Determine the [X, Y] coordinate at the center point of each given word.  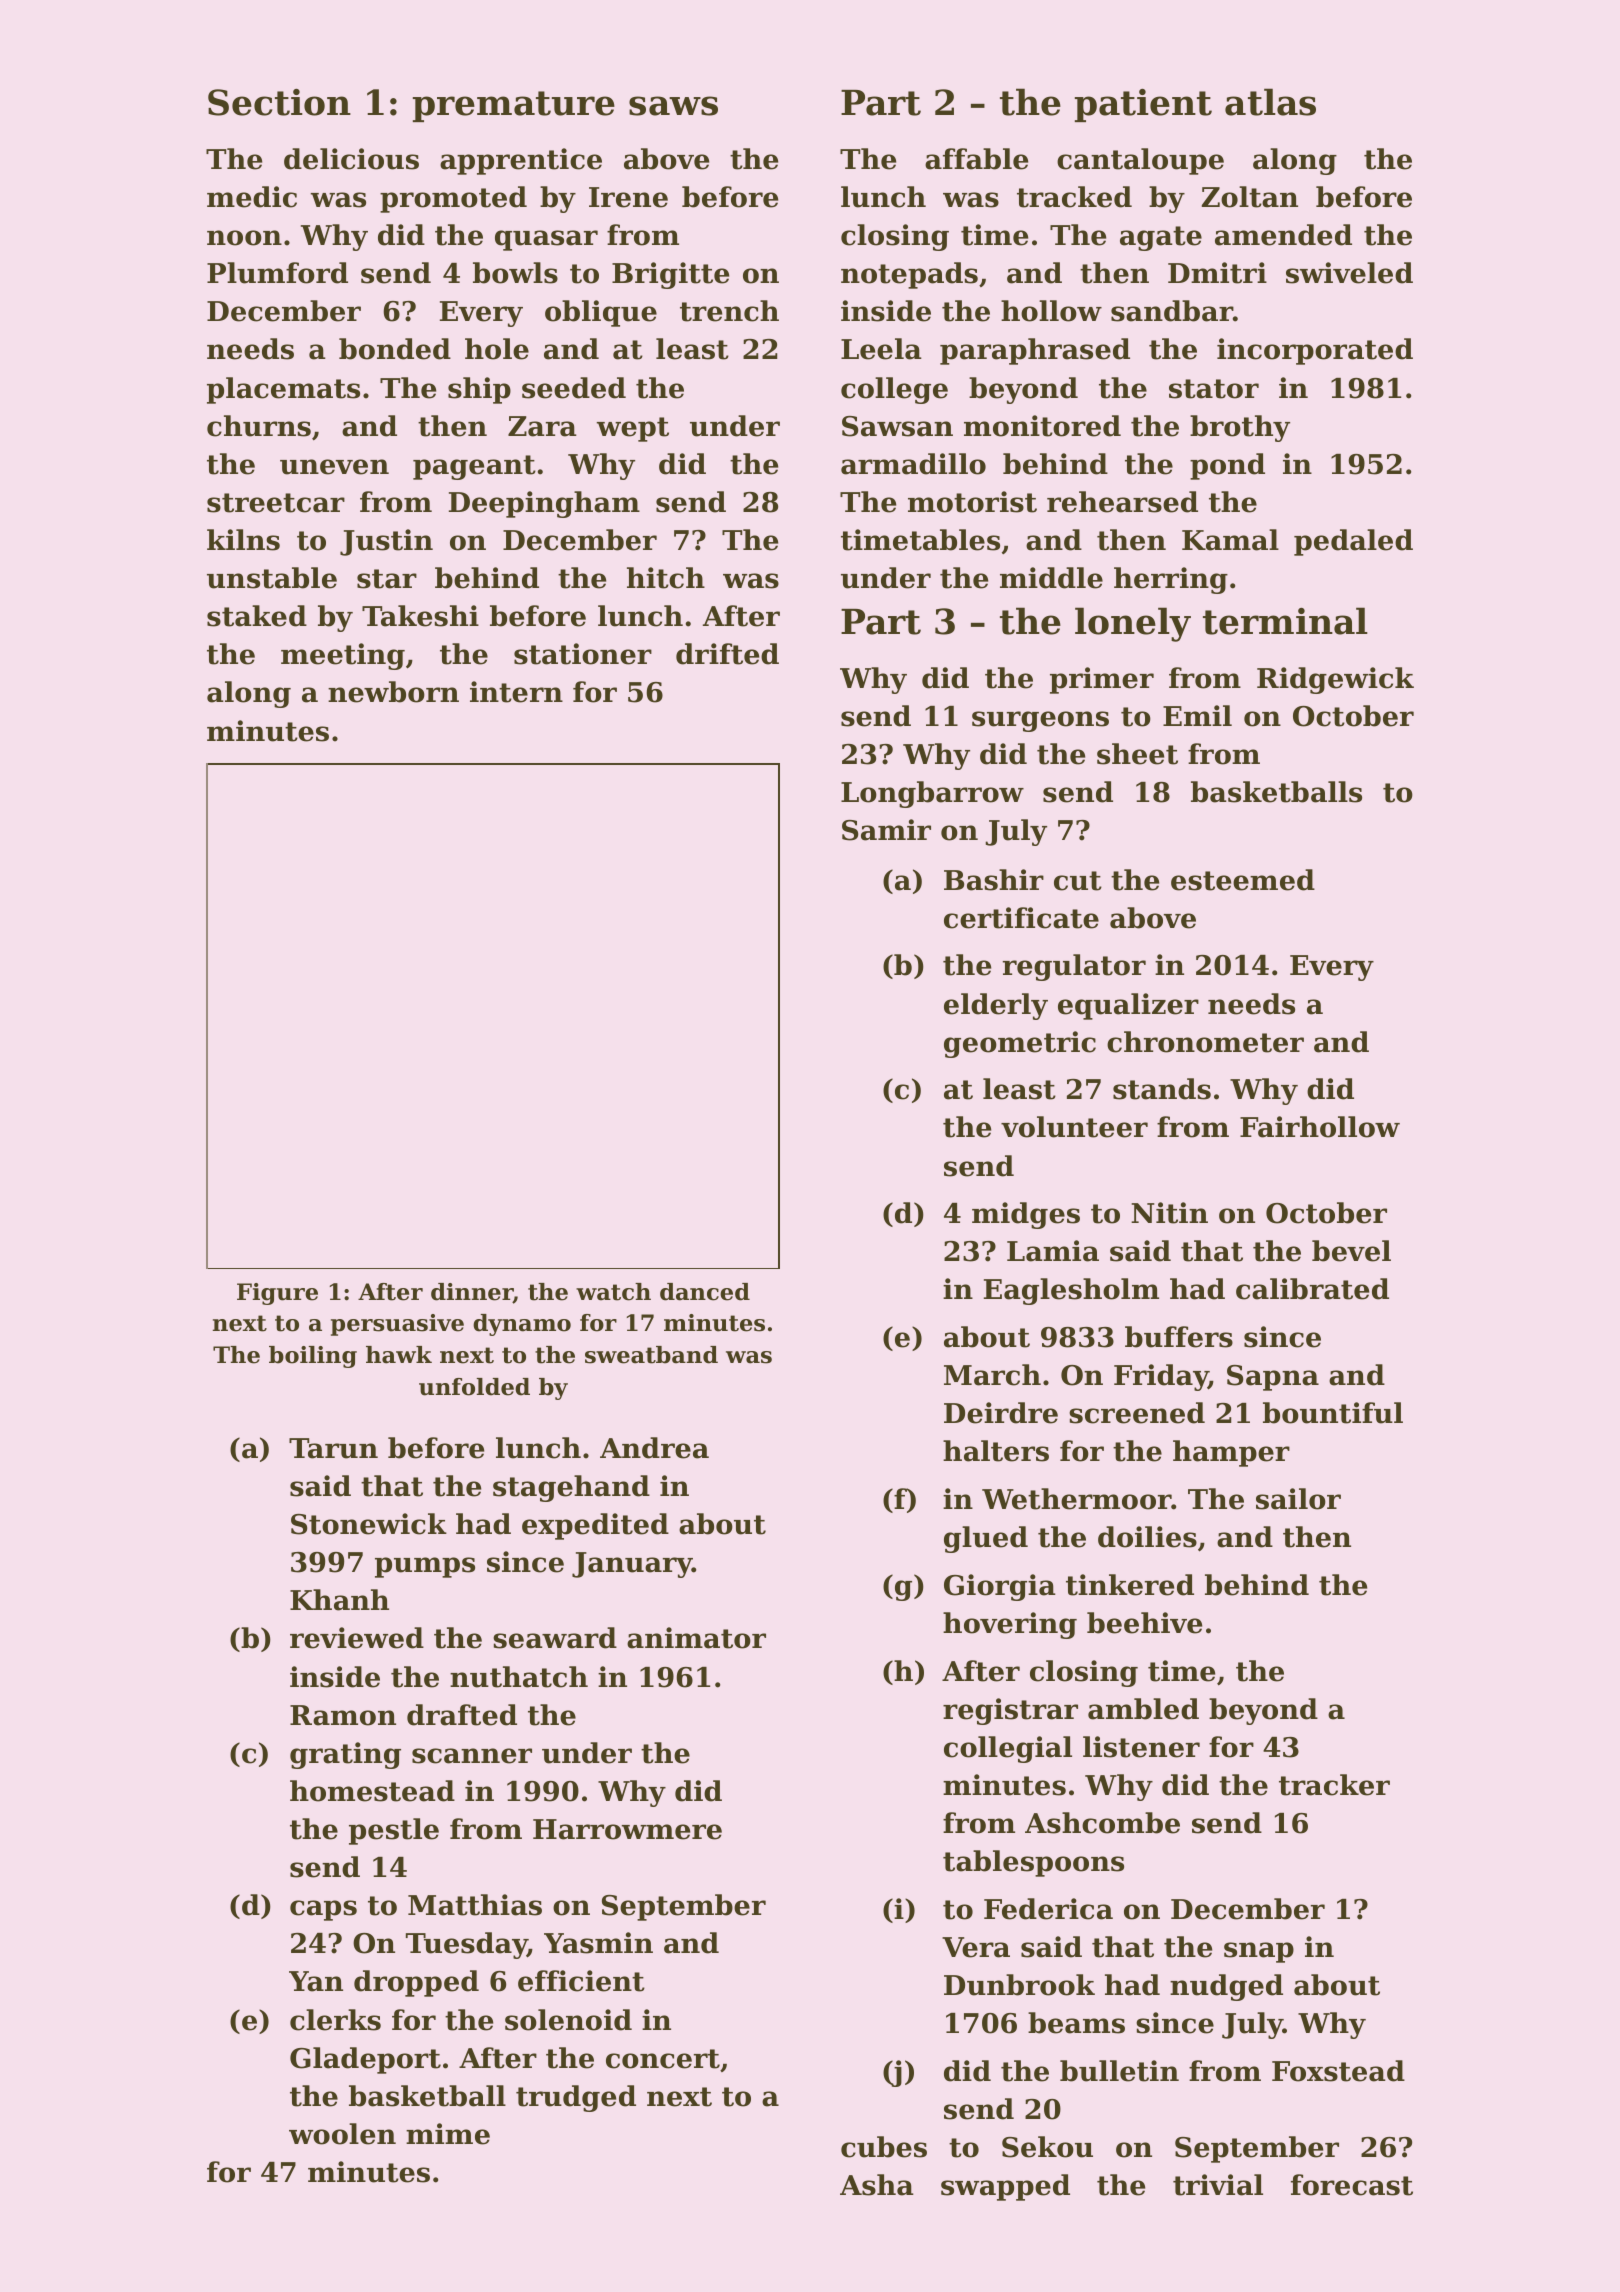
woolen [342, 2134]
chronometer [1205, 1042]
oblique [601, 313]
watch [613, 1292]
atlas [1270, 102]
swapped [1005, 2187]
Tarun [333, 1448]
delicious [351, 159]
